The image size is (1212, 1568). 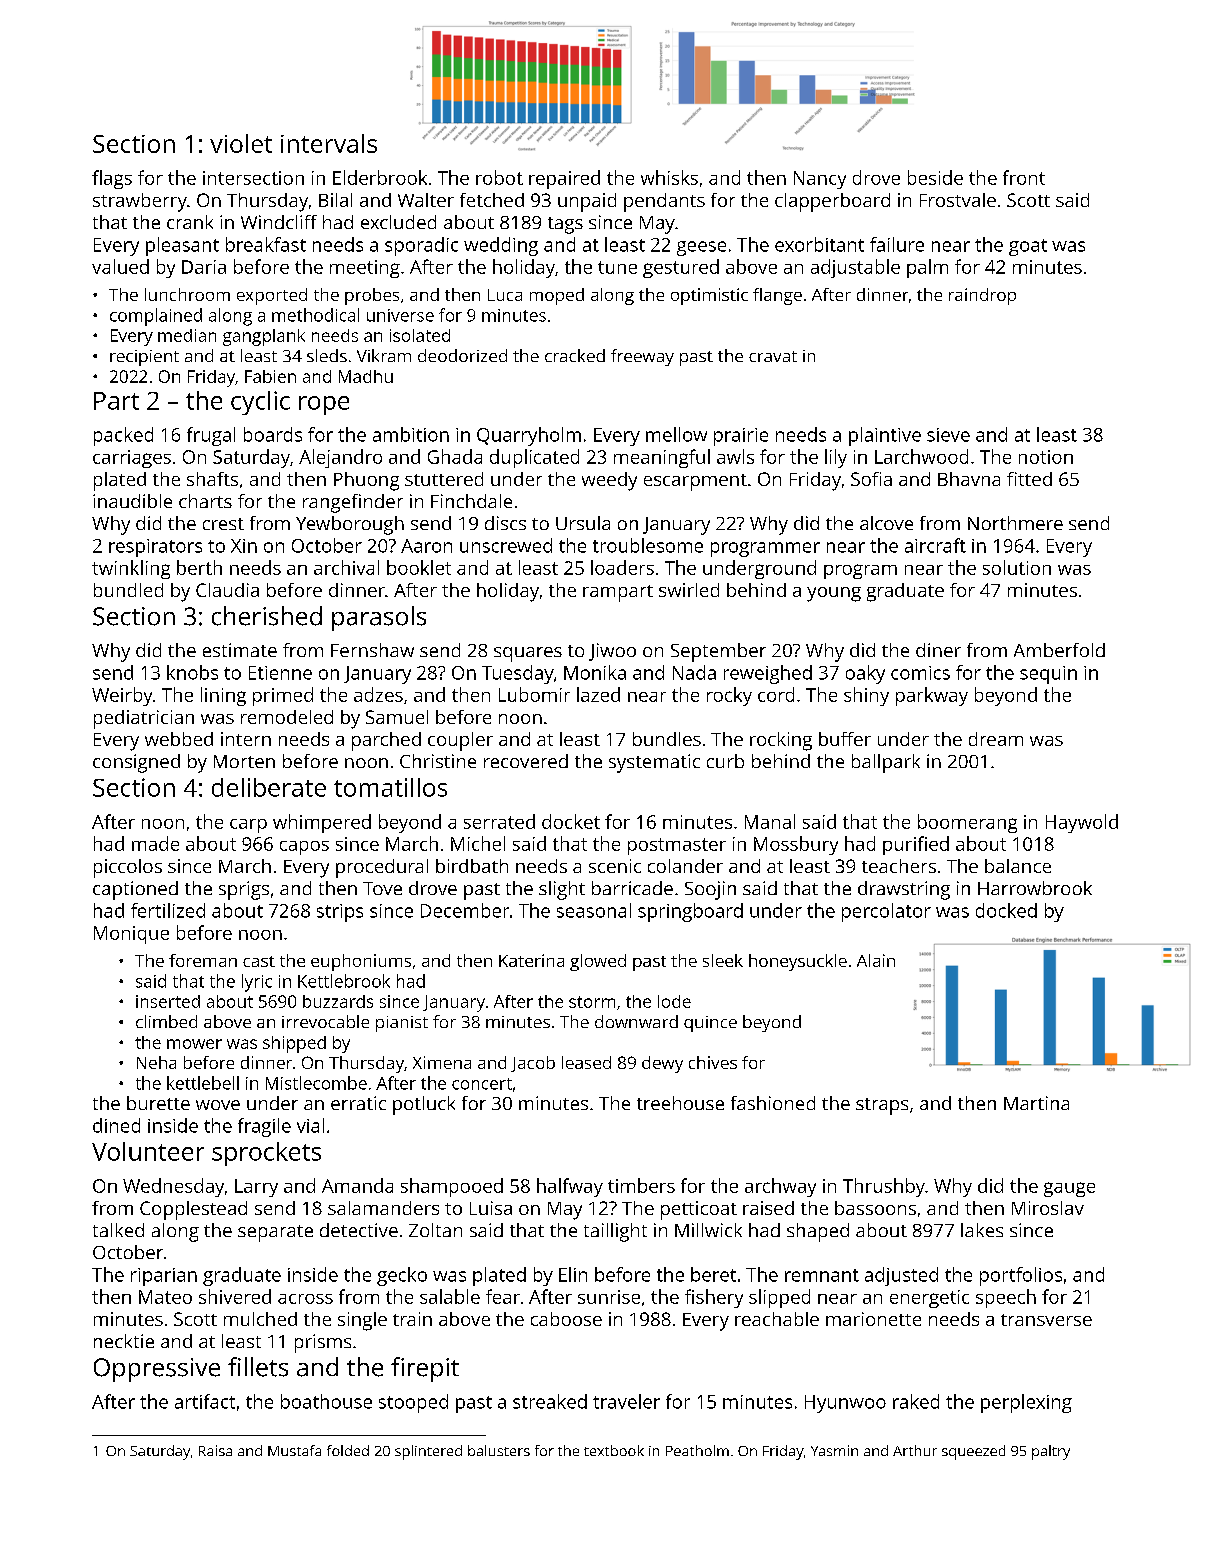 What do you see at coordinates (935, 177) in the image?
I see `beside` at bounding box center [935, 177].
